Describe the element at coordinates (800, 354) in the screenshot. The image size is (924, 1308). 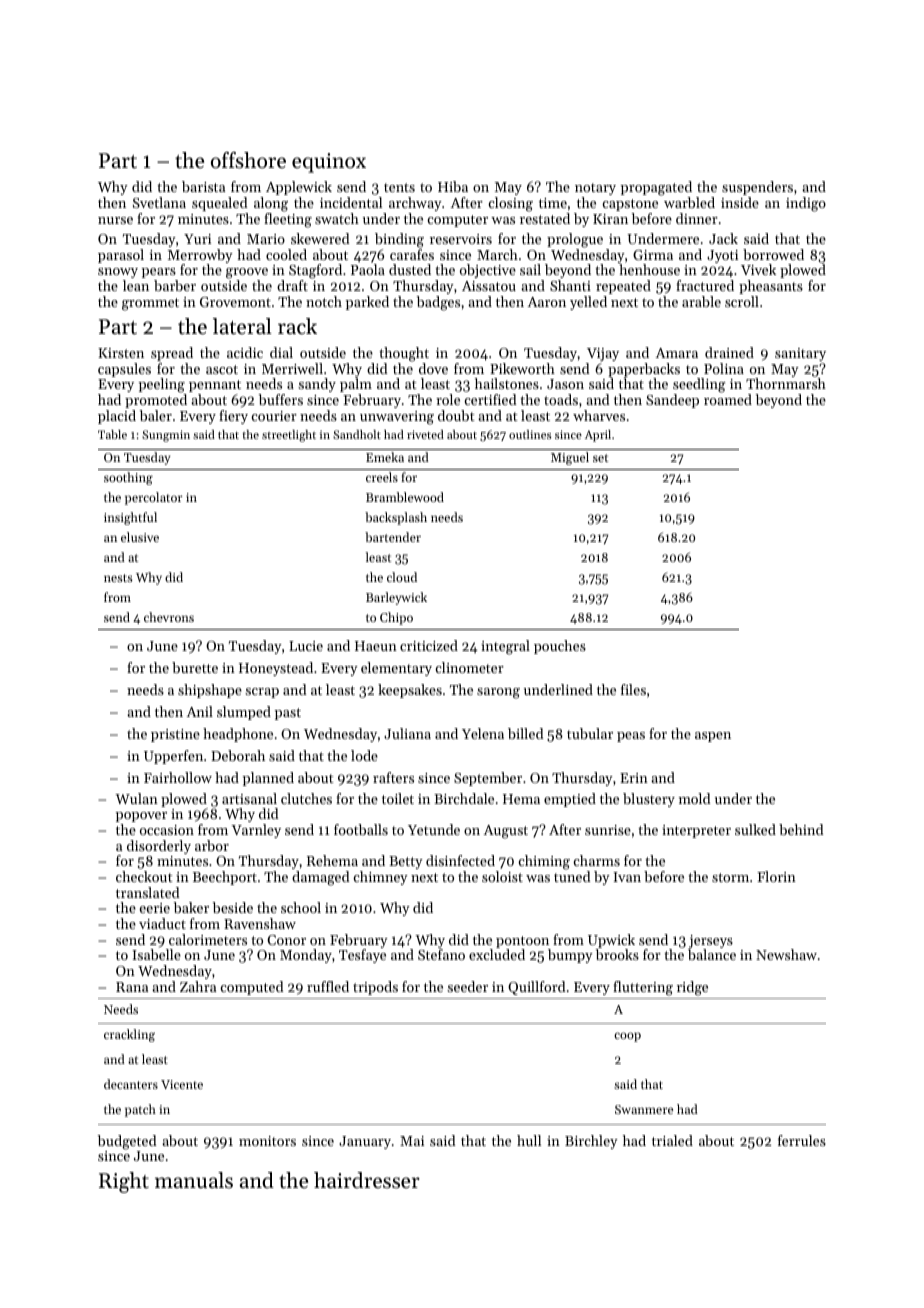
I see `sanitary` at that location.
